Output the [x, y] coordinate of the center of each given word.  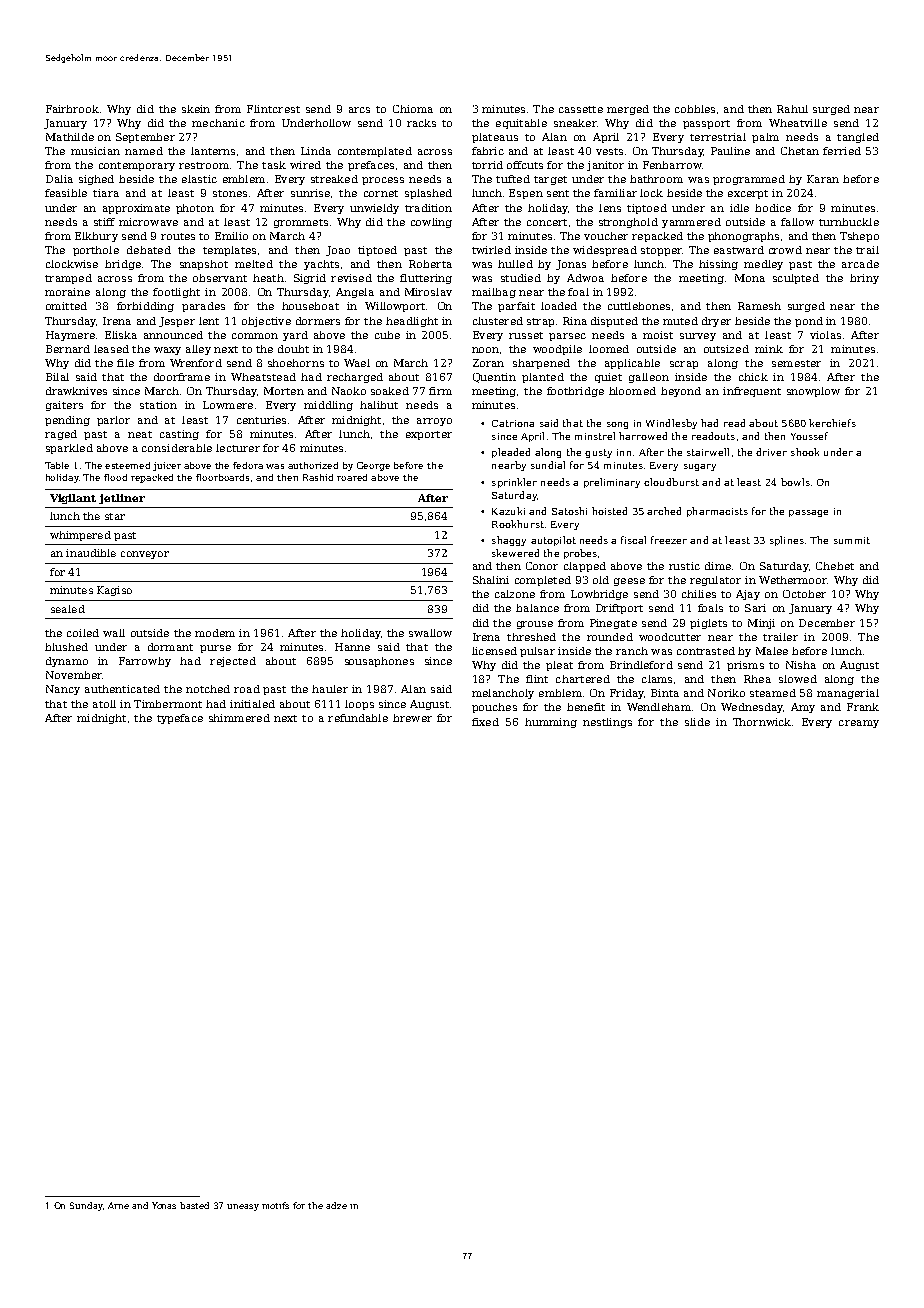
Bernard [68, 349]
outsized [726, 349]
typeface [180, 719]
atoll [104, 704]
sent [558, 193]
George [373, 466]
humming [551, 723]
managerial [848, 694]
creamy [859, 724]
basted [194, 1205]
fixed [485, 722]
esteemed [127, 465]
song [617, 425]
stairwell [708, 452]
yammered [691, 223]
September [145, 138]
